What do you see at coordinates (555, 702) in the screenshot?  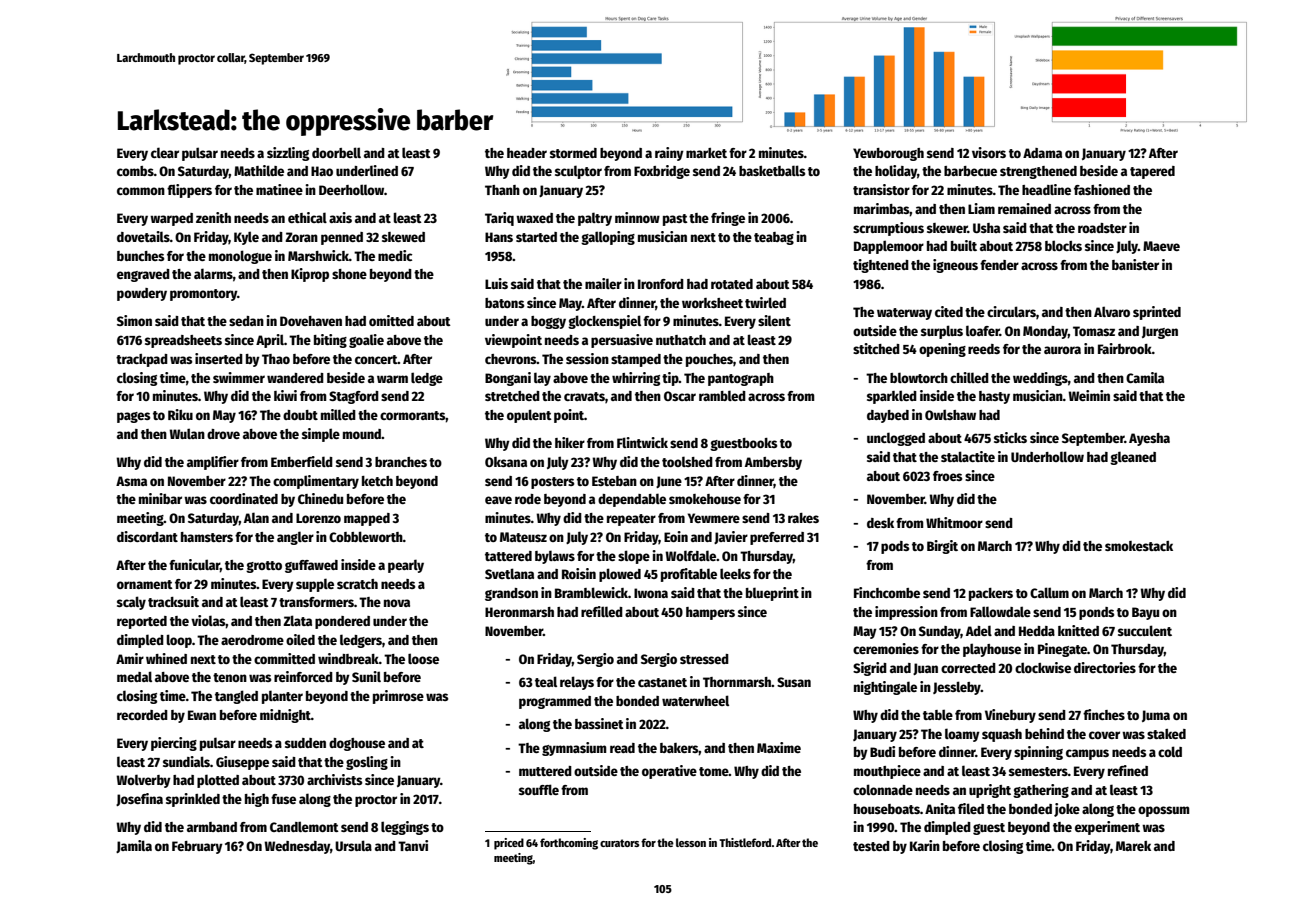 I see `programmed` at bounding box center [555, 702].
